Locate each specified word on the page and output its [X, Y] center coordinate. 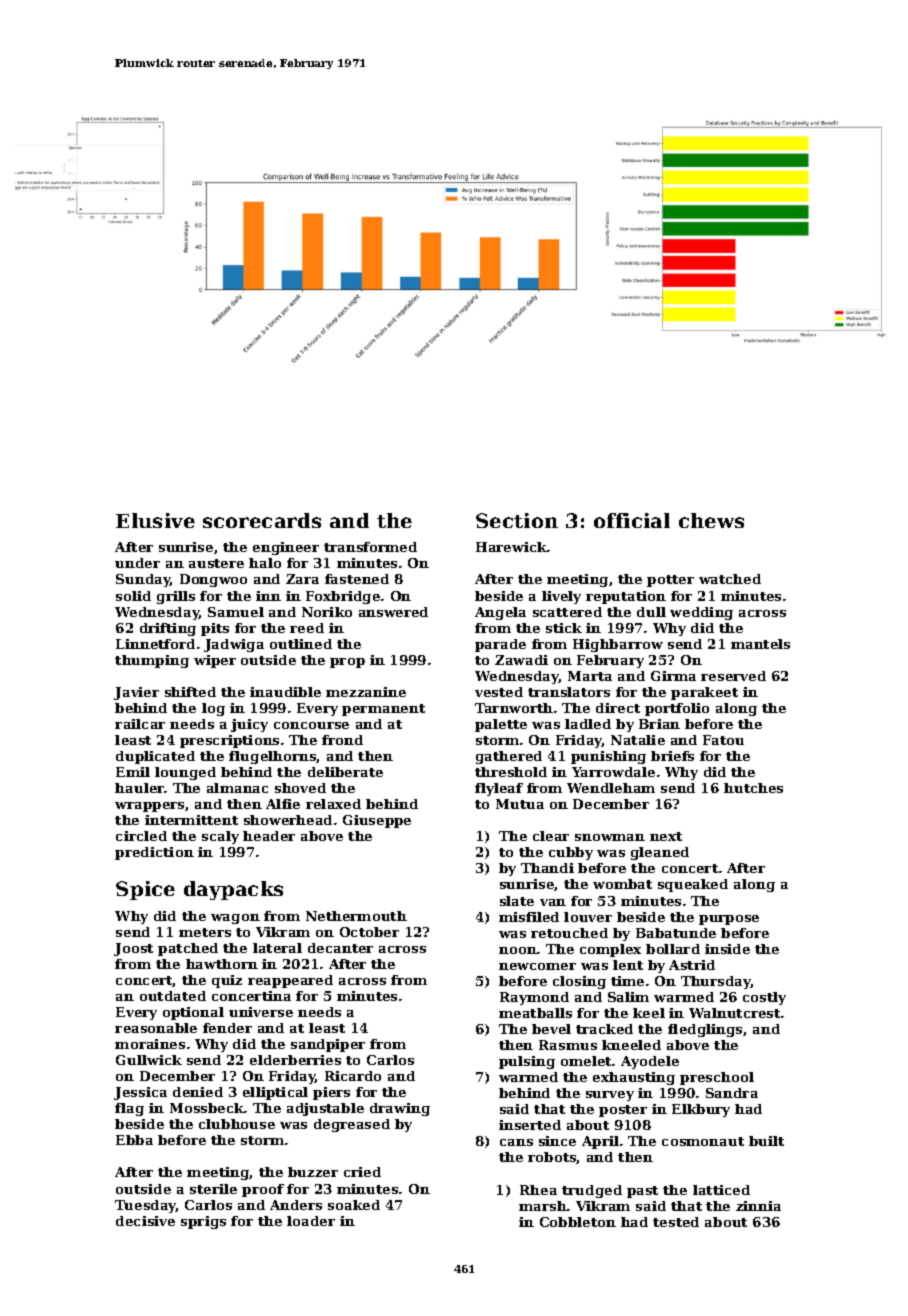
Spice [145, 890]
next [666, 836]
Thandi [547, 868]
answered [393, 612]
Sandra [732, 1093]
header [269, 836]
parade [500, 645]
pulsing [527, 1062]
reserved [733, 676]
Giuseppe [377, 821]
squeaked [693, 885]
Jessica [140, 1093]
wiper [215, 661]
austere [216, 563]
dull [651, 612]
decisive [145, 1221]
